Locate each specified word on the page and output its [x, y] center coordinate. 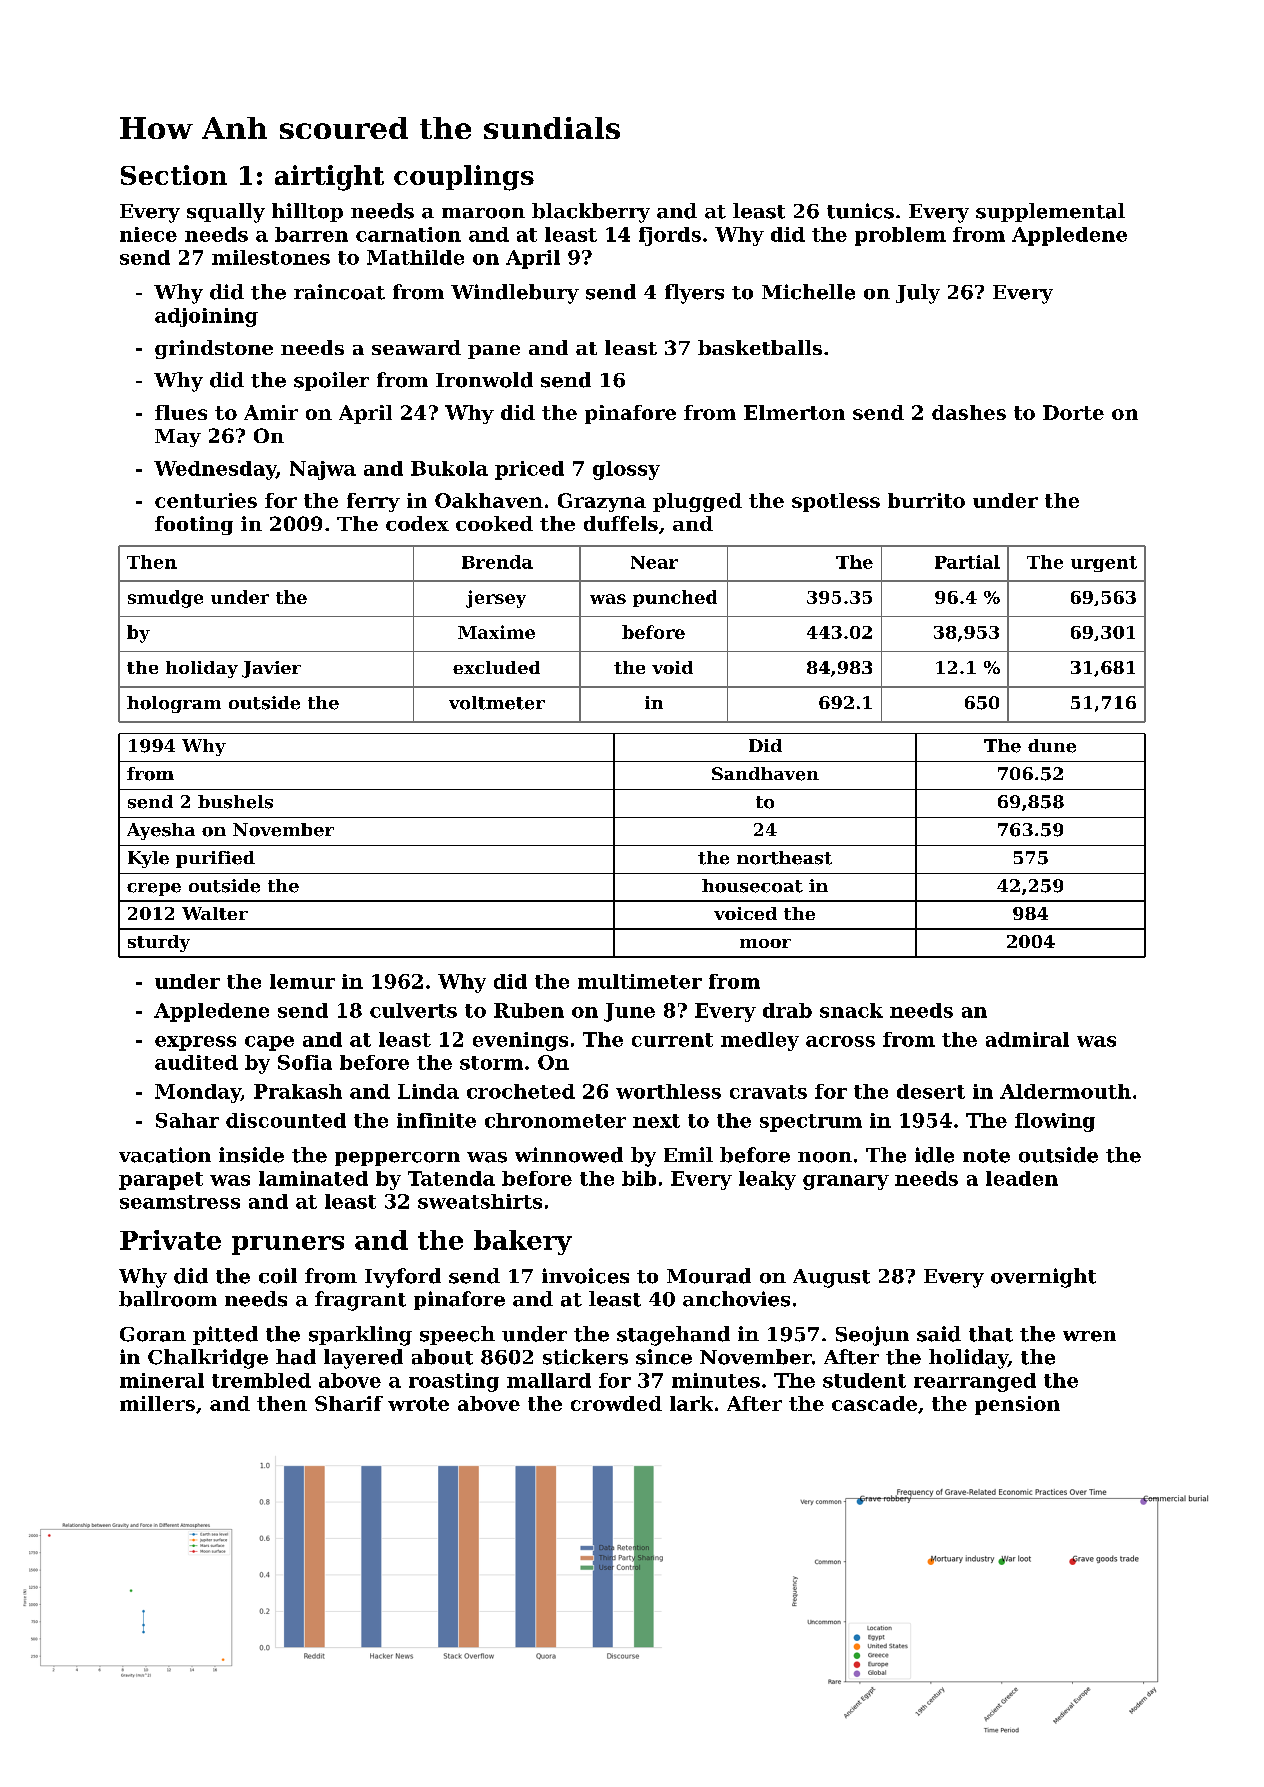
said [939, 1334]
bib [639, 1178]
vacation [165, 1155]
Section [174, 175]
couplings [464, 178]
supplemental [1050, 212]
